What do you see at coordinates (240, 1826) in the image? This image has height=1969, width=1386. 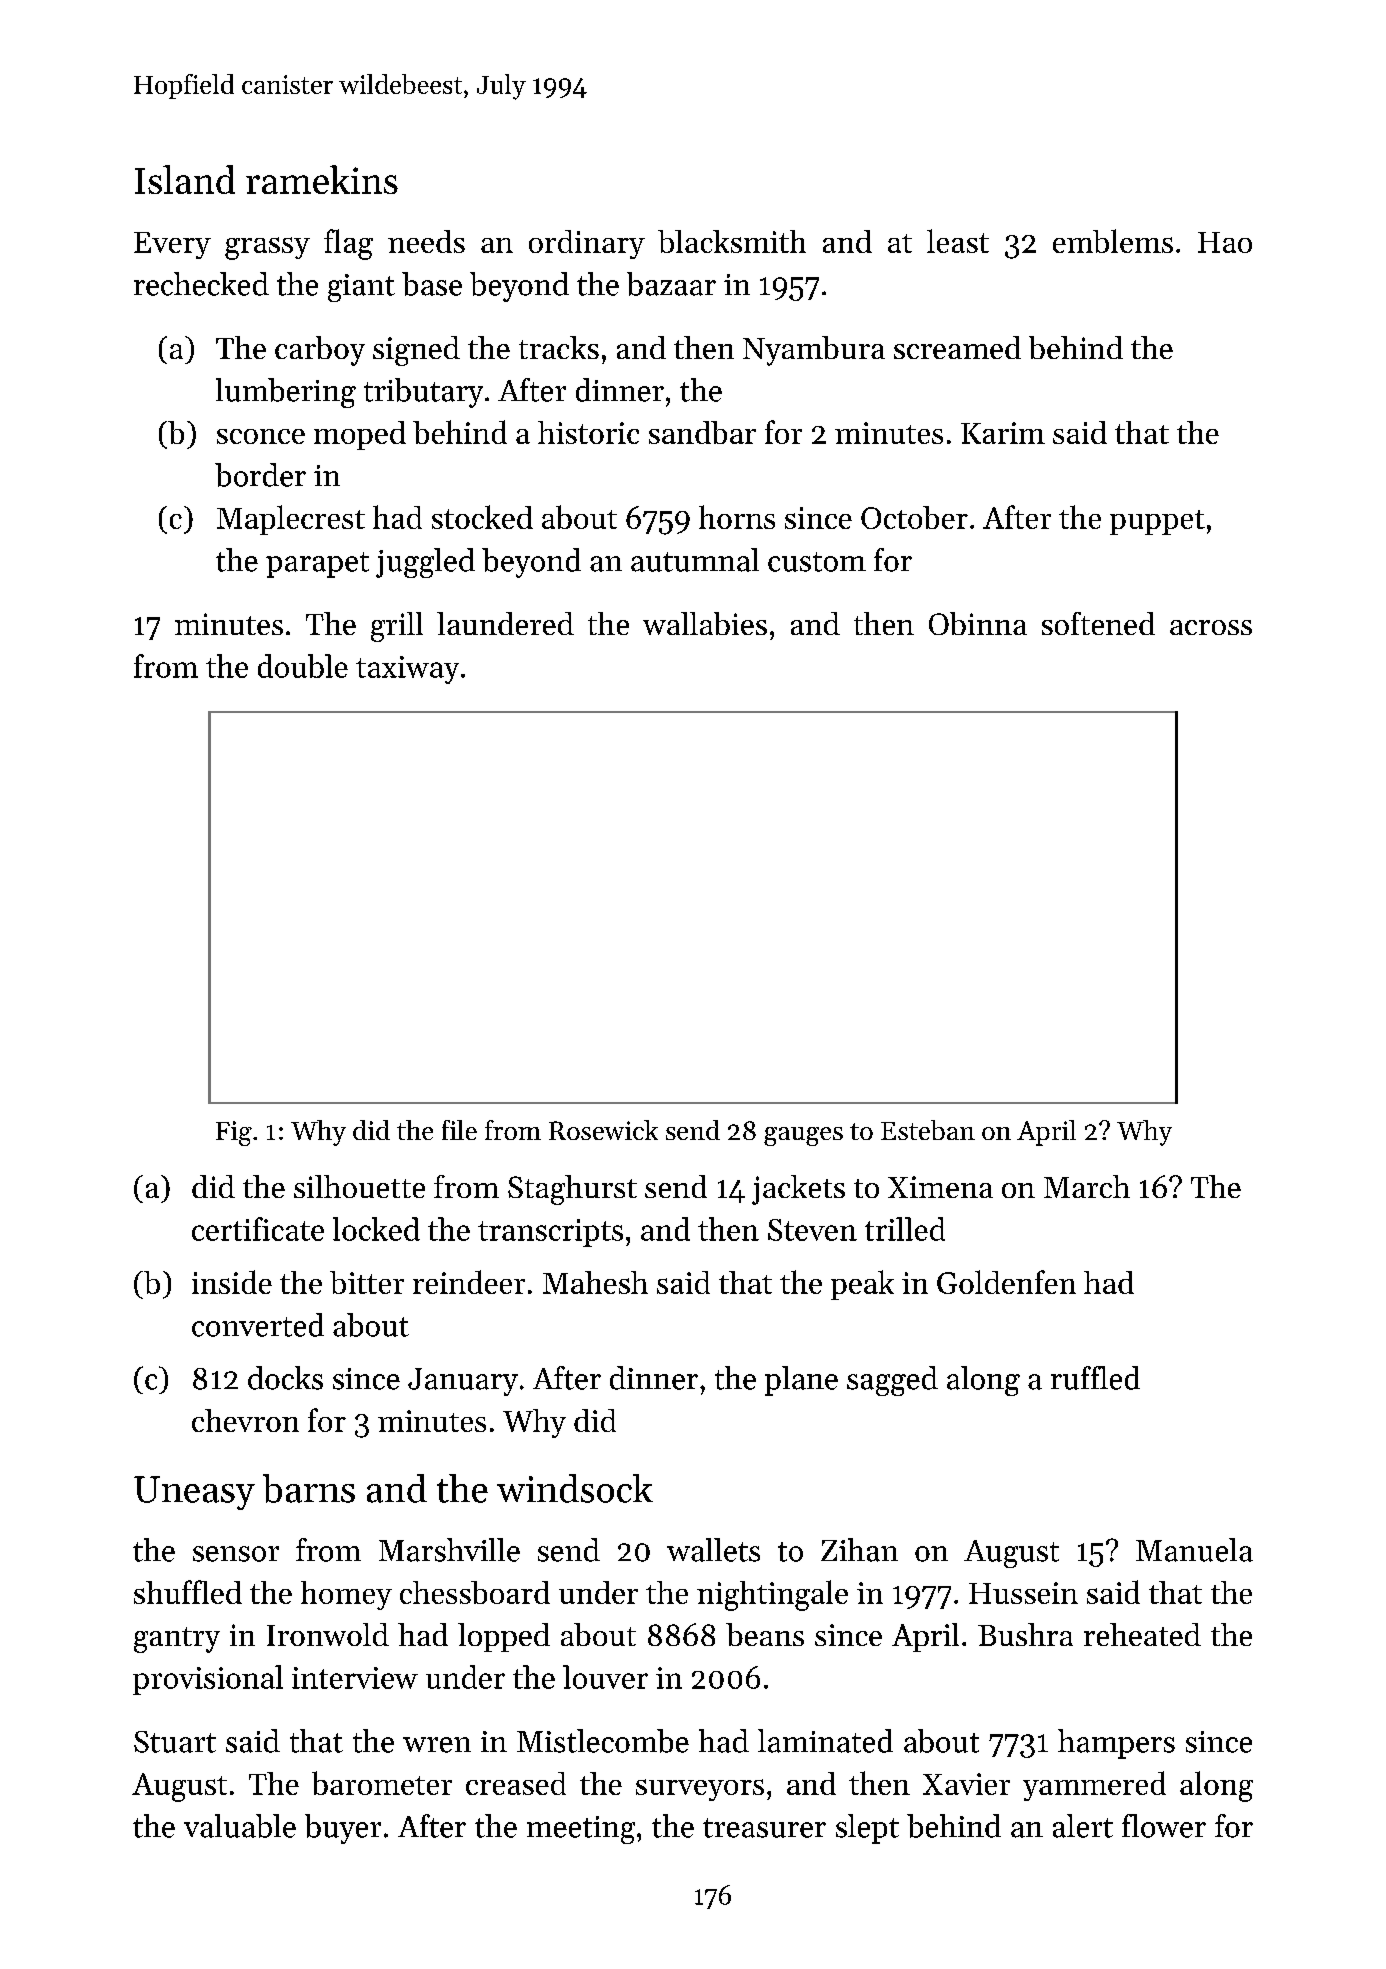 I see `valuable` at bounding box center [240, 1826].
